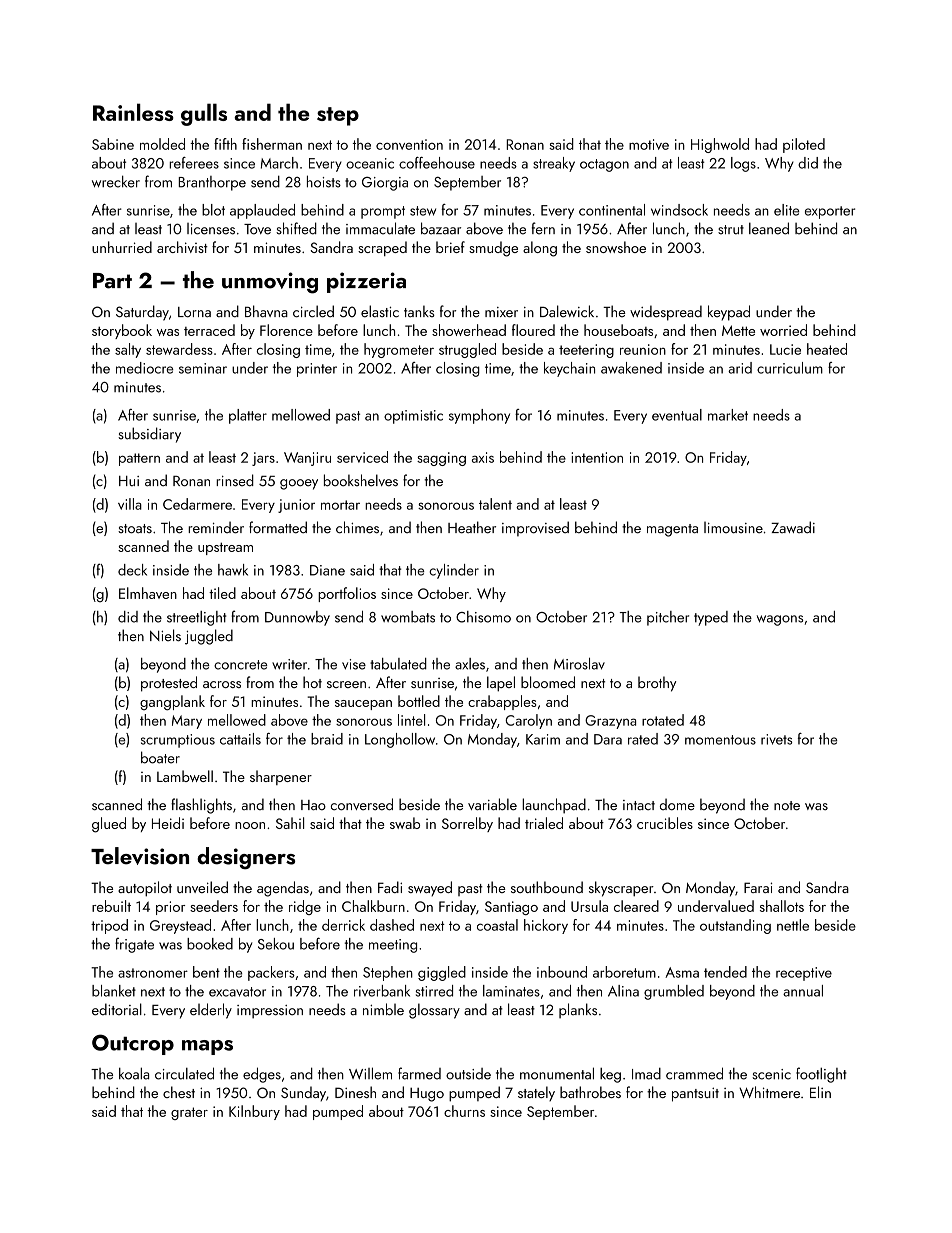 The height and width of the screenshot is (1233, 952). What do you see at coordinates (419, 701) in the screenshot?
I see `bottled` at bounding box center [419, 701].
